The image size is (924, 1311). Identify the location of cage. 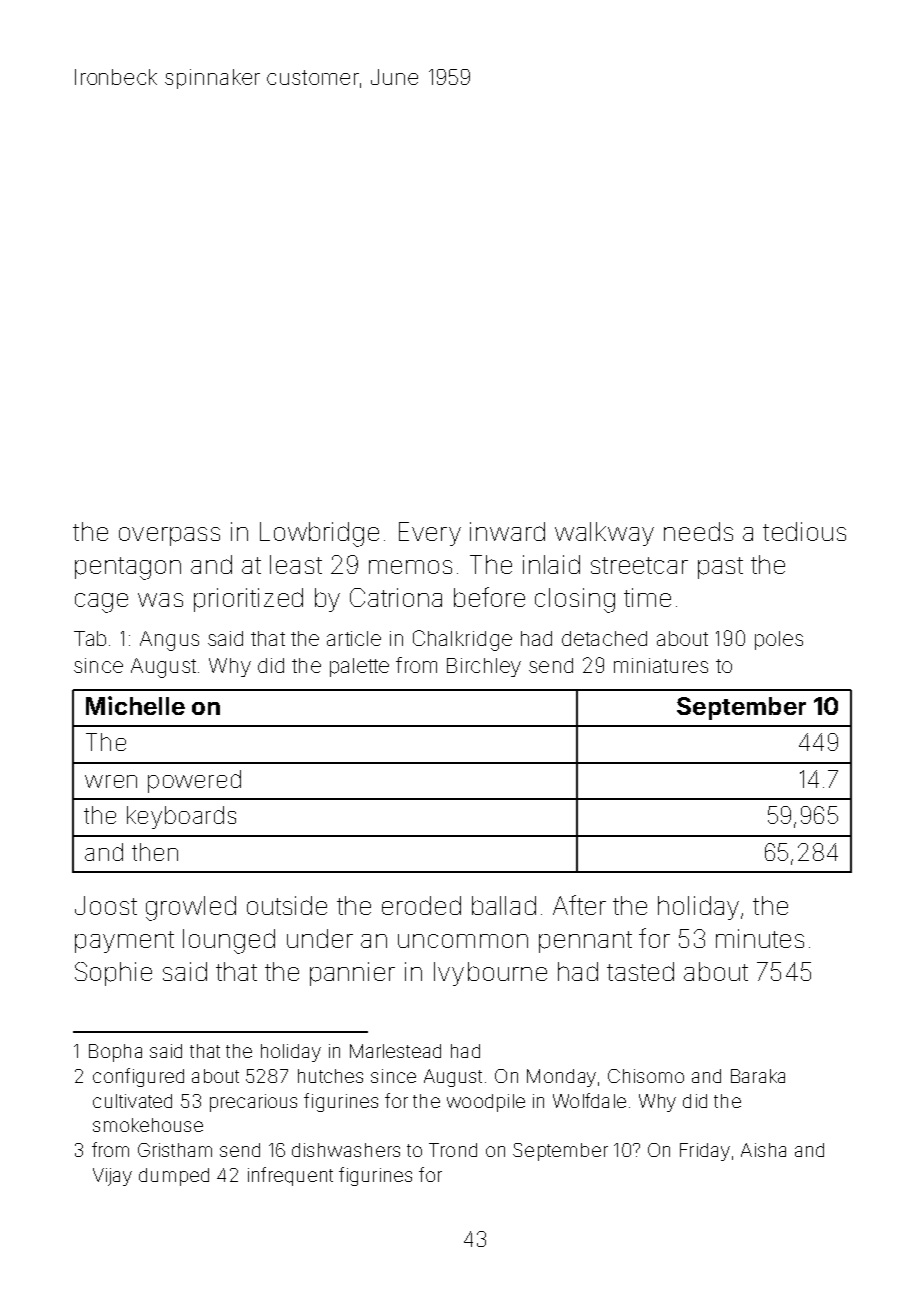
(101, 603).
